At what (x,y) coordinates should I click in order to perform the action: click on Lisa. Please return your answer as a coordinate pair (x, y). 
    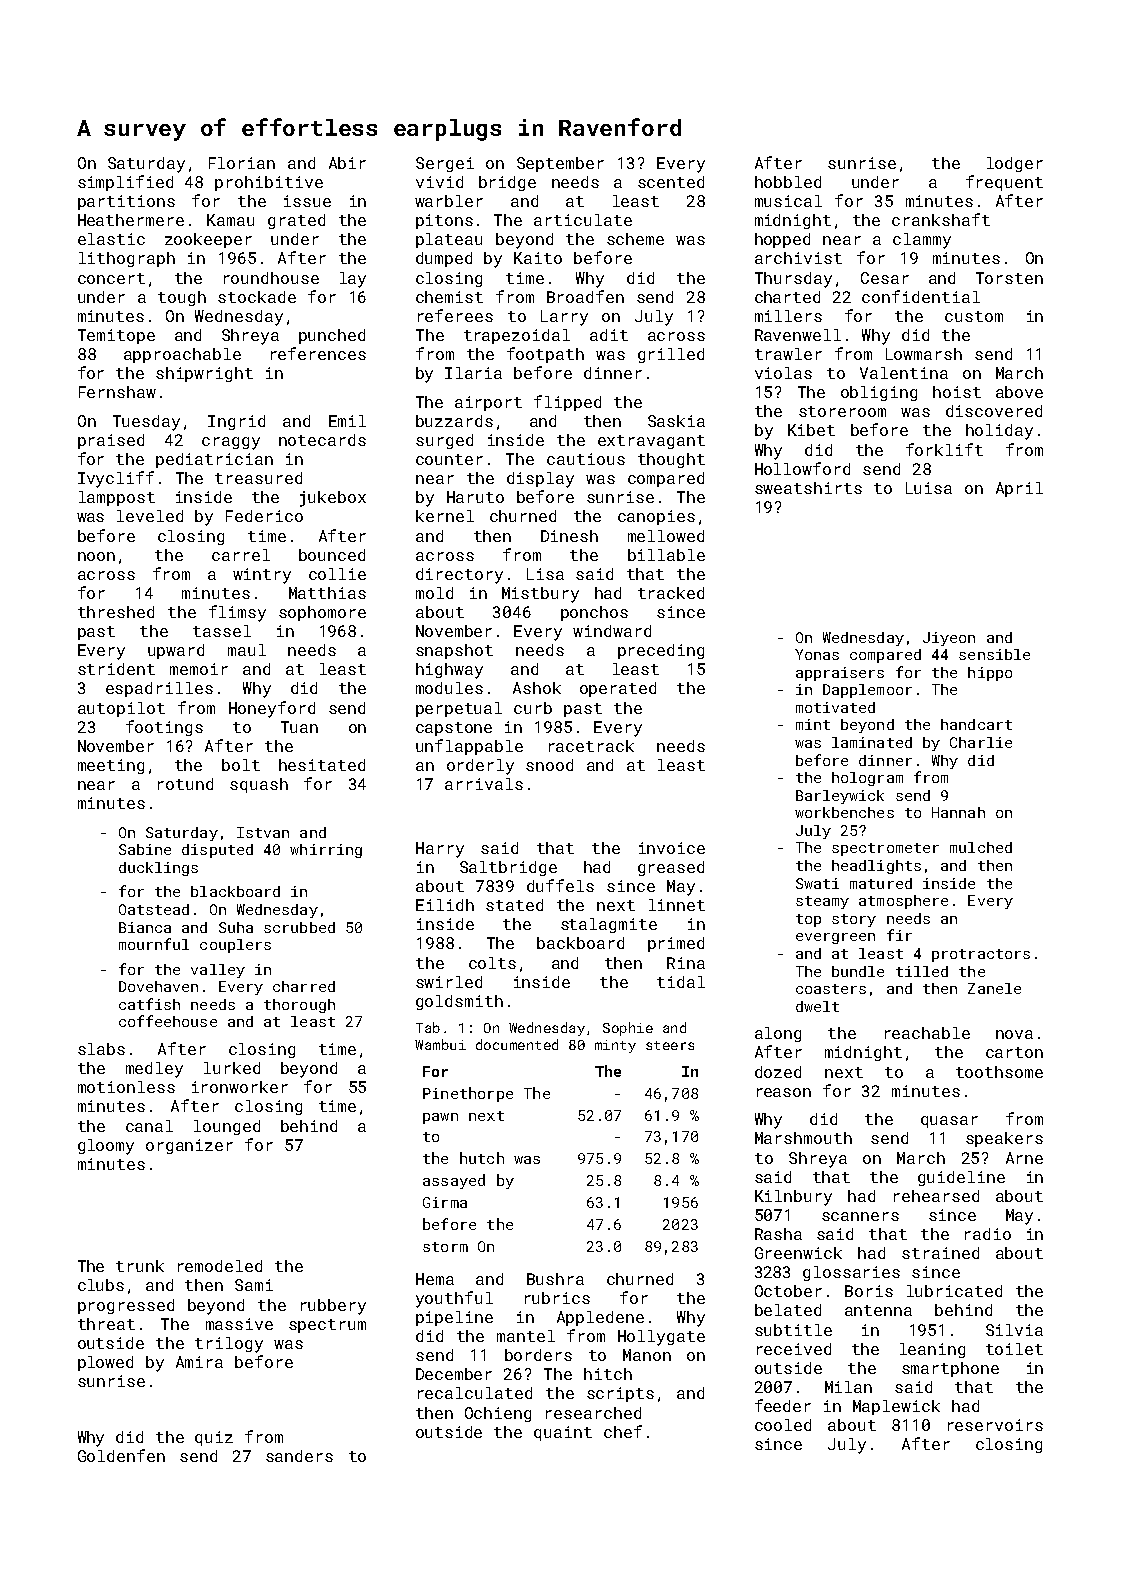
    Looking at the image, I should click on (545, 574).
